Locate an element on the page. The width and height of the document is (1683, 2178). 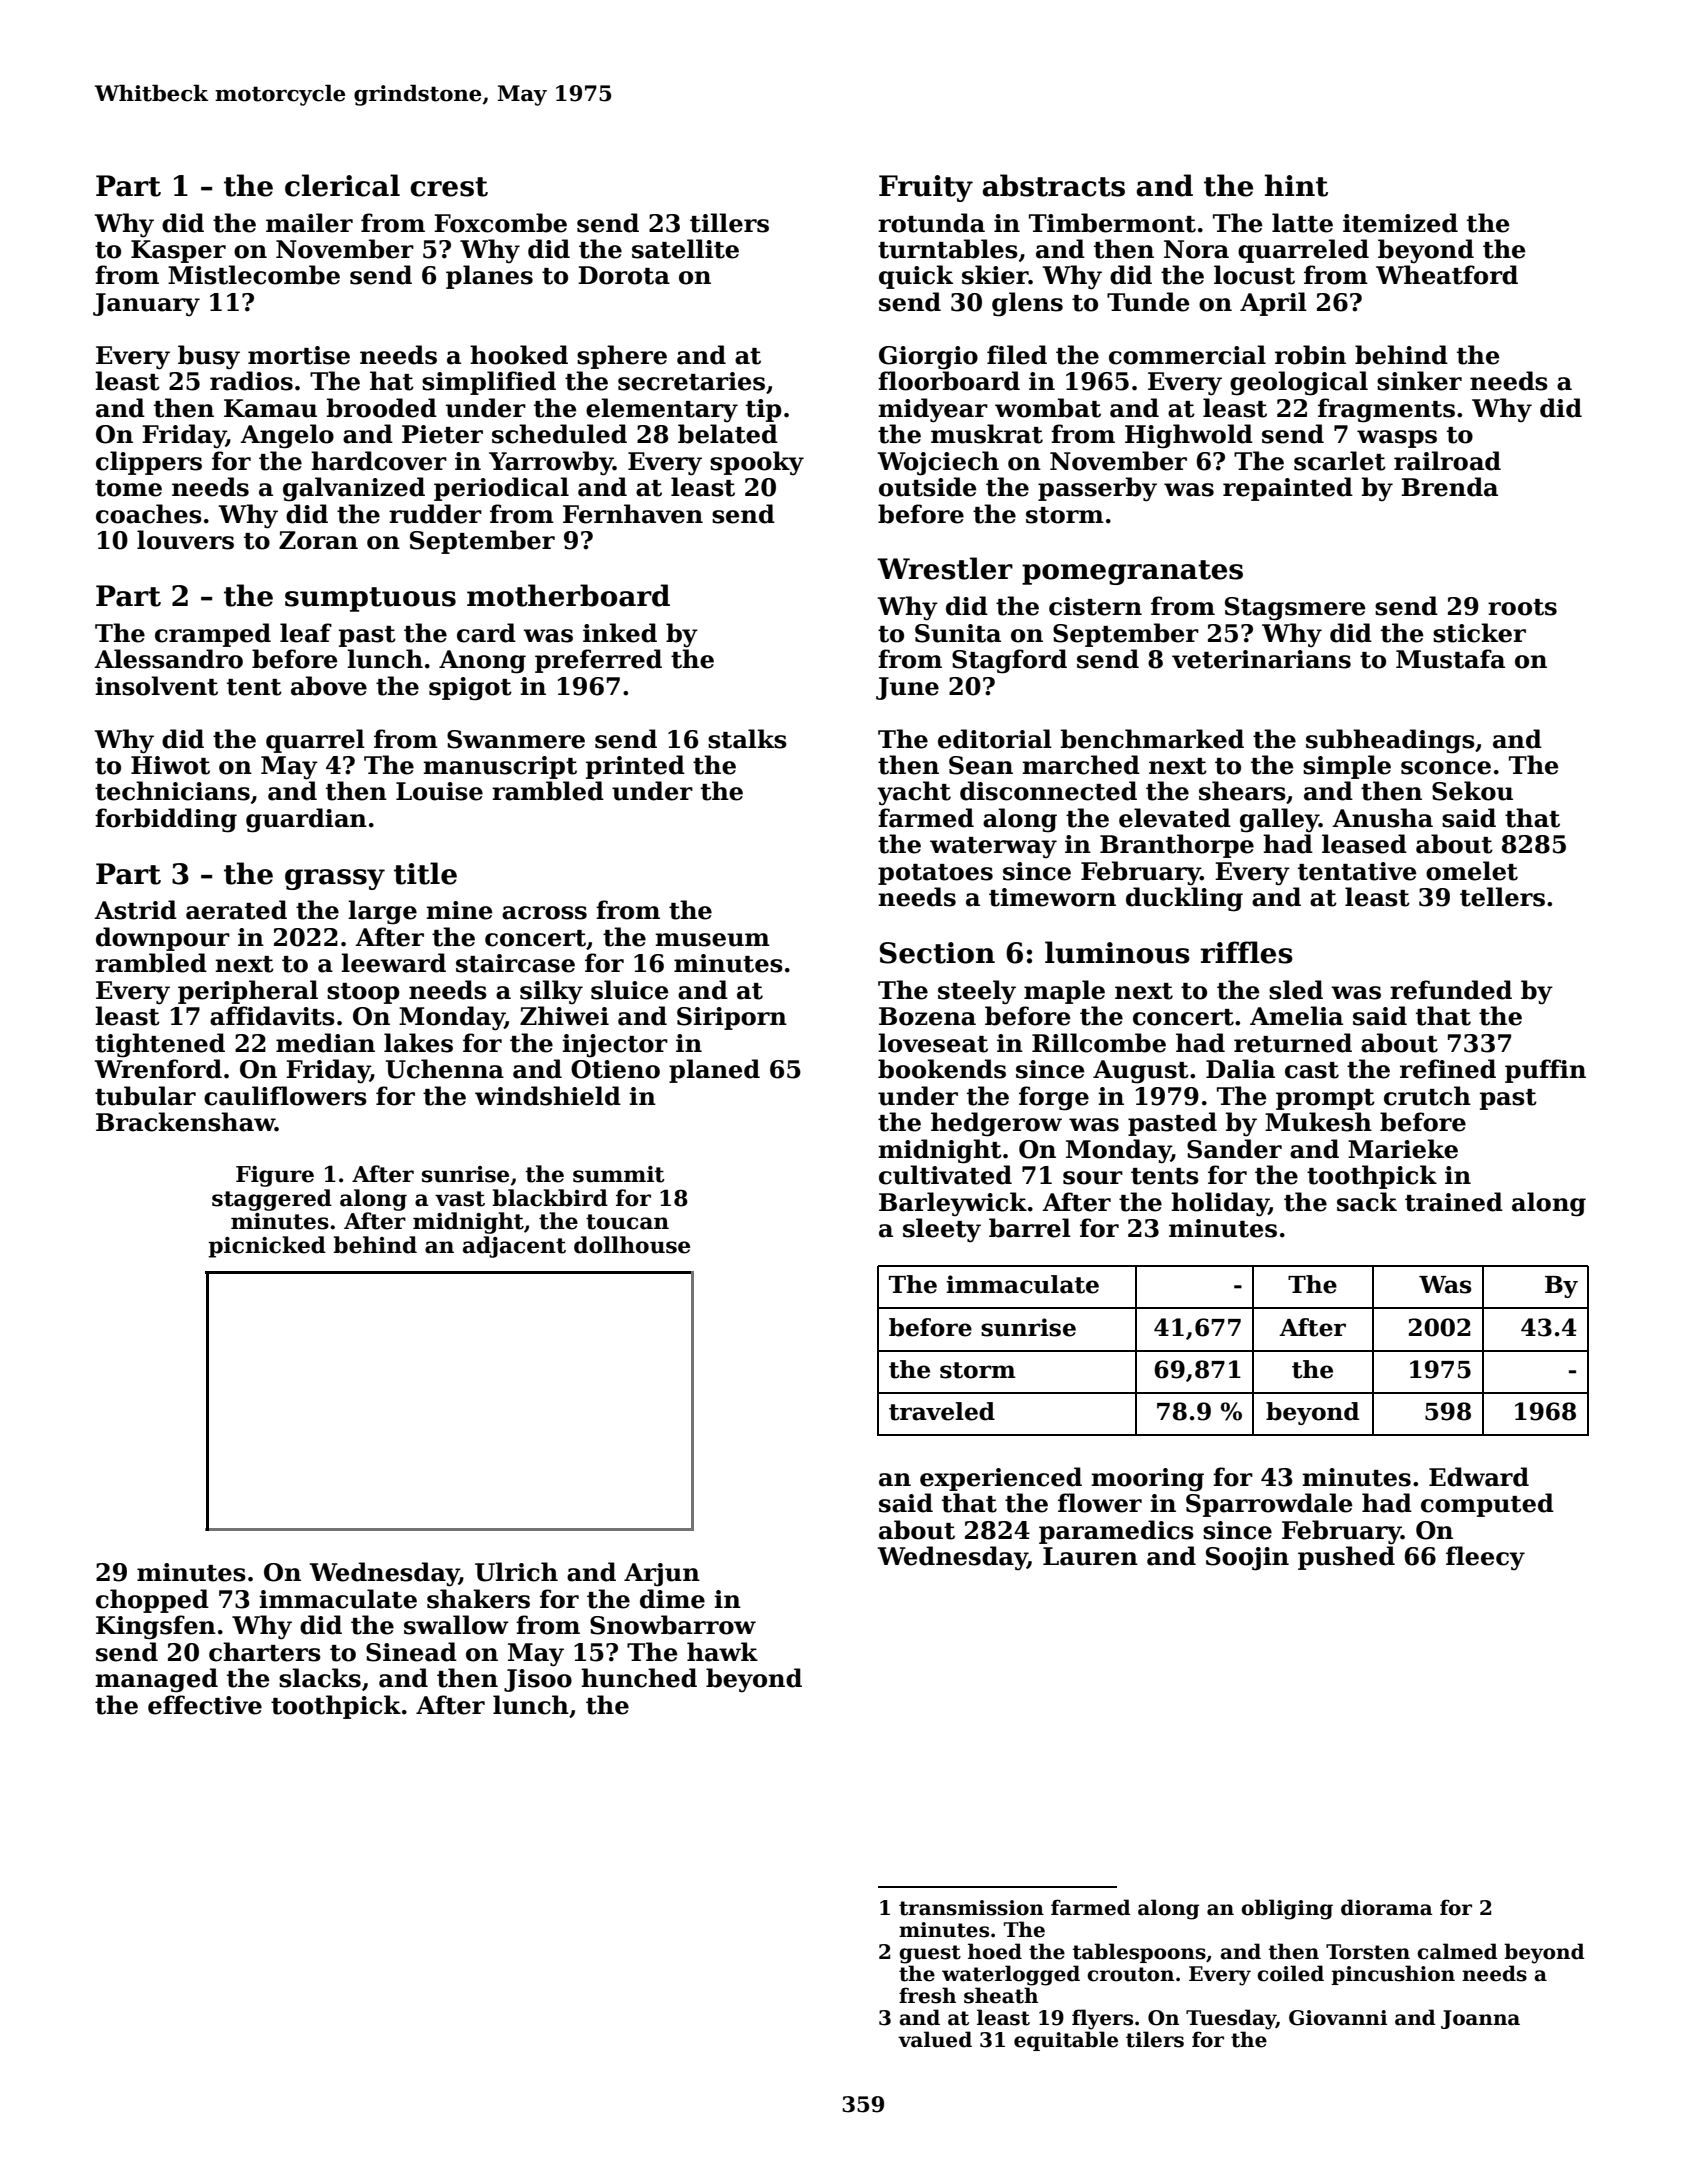
Siriporn is located at coordinates (732, 1018).
